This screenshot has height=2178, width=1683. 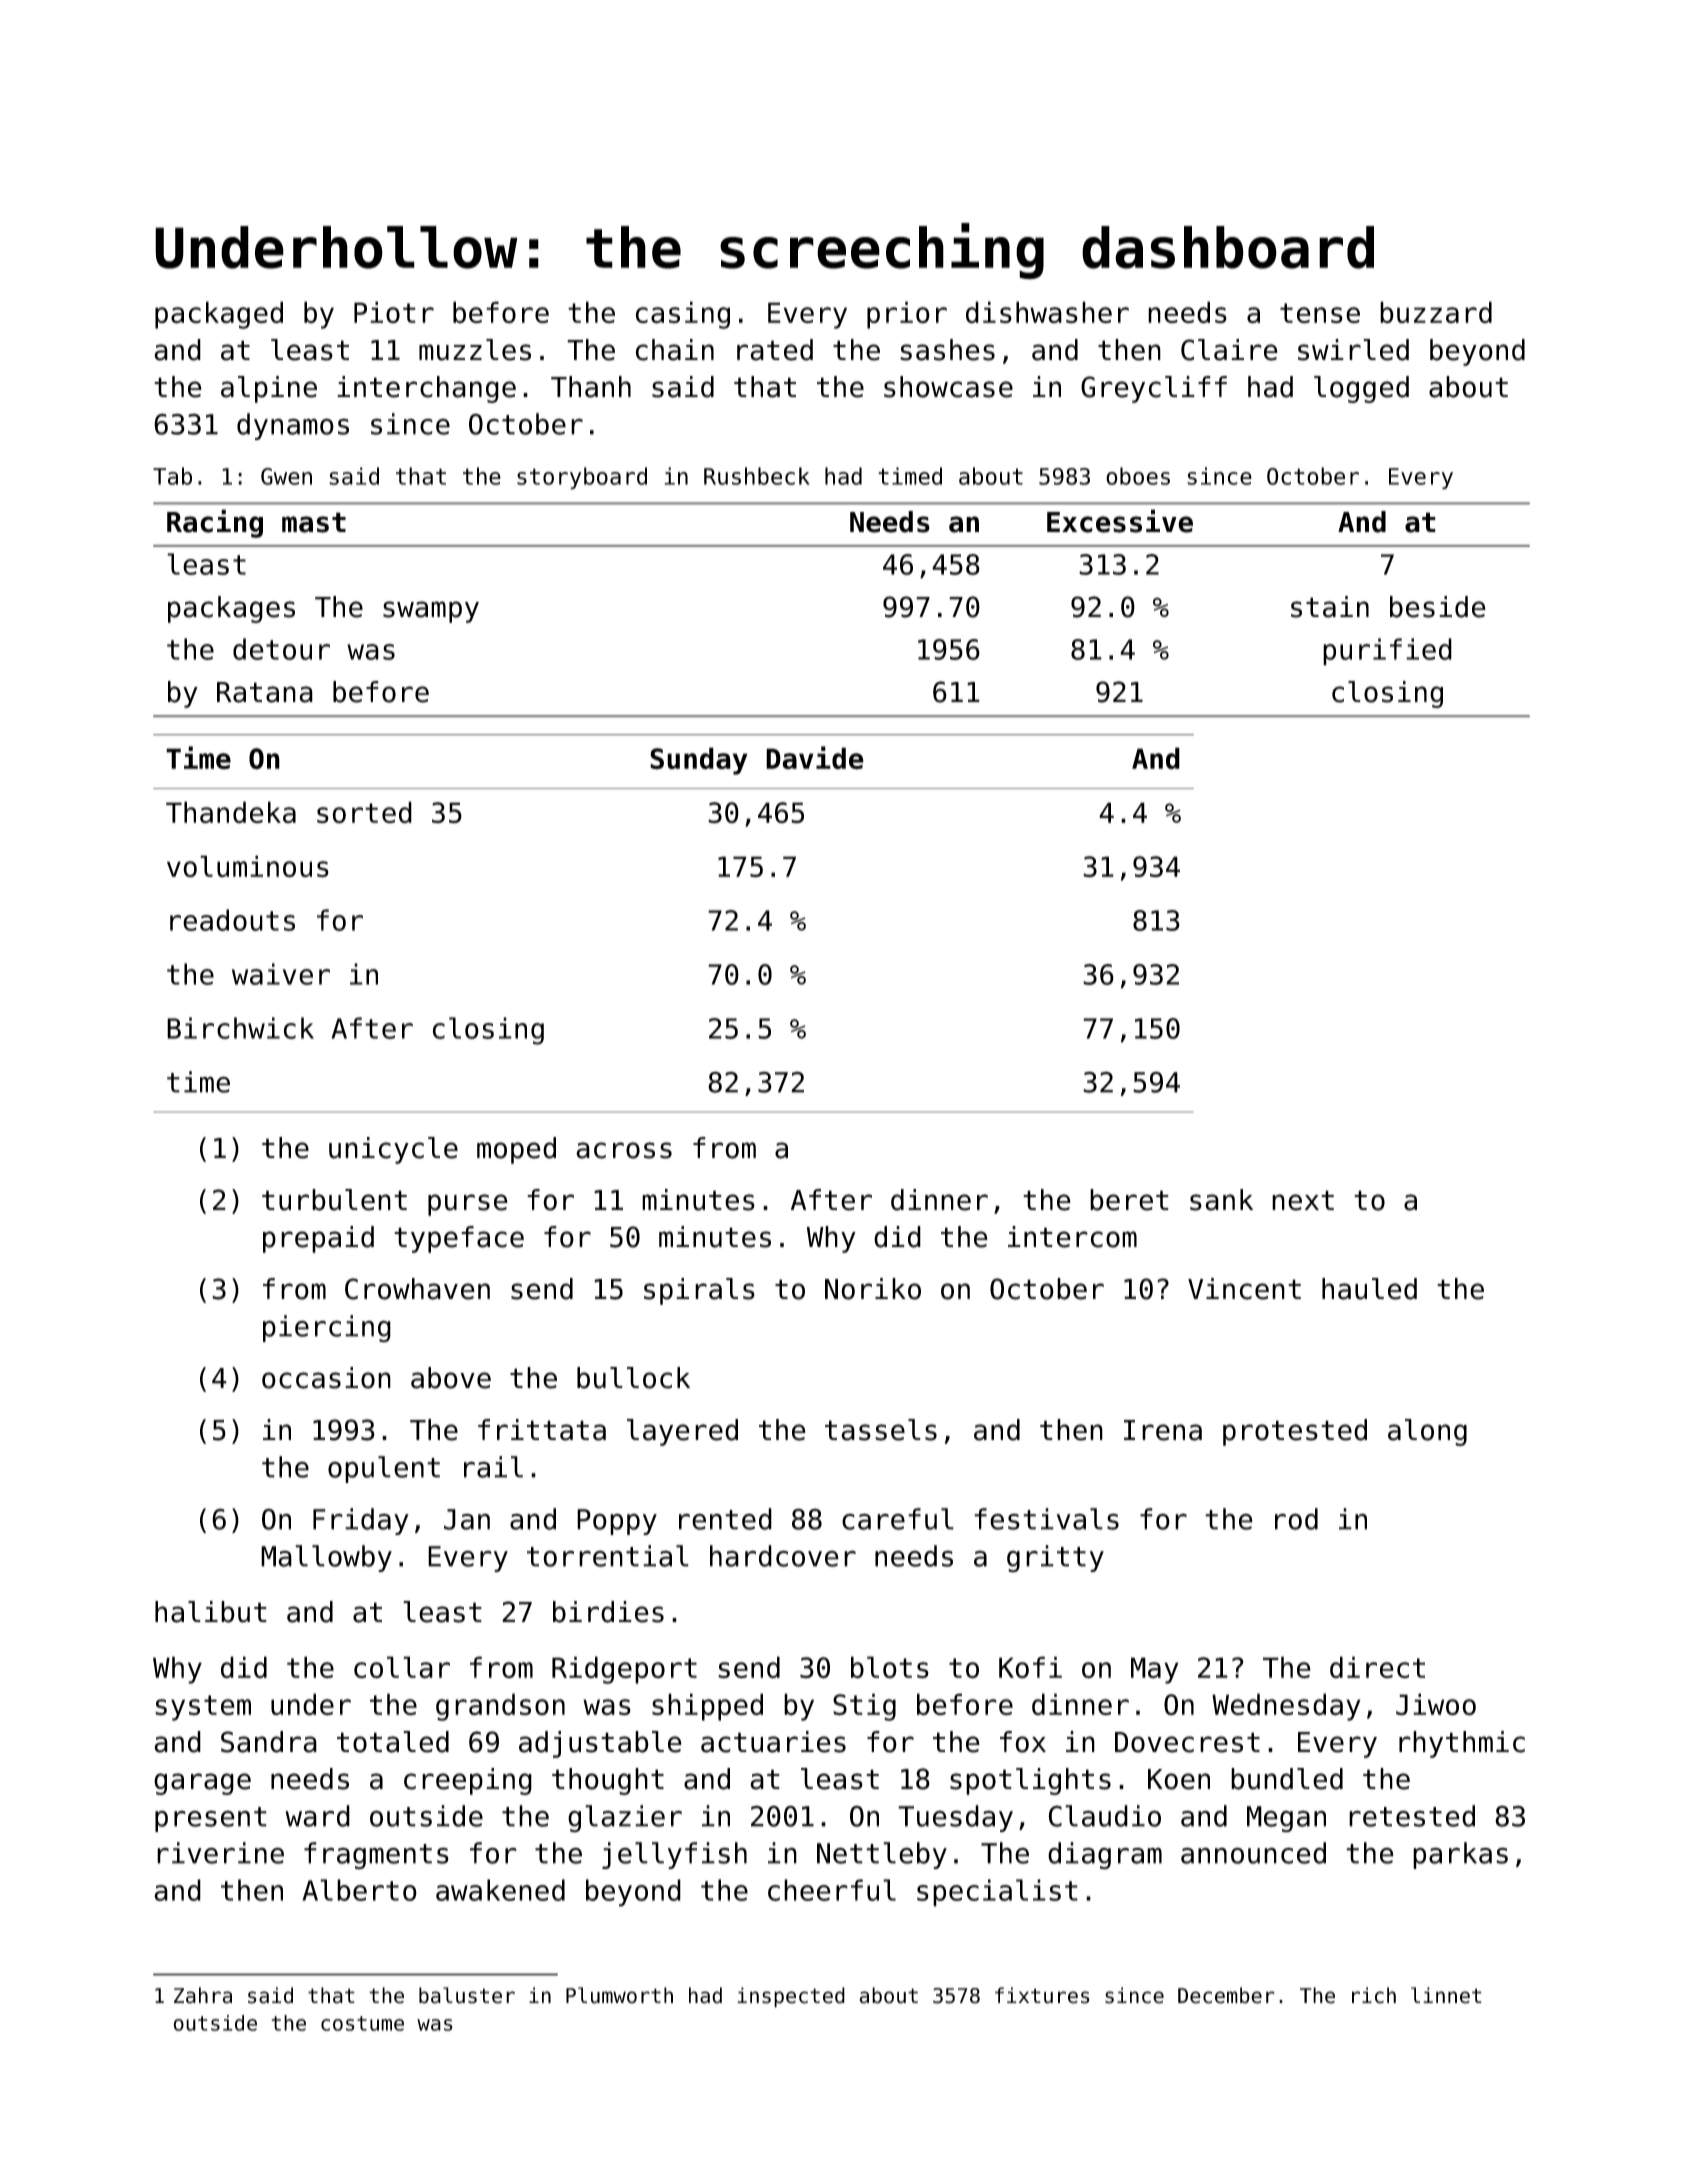 What do you see at coordinates (682, 1432) in the screenshot?
I see `layered` at bounding box center [682, 1432].
